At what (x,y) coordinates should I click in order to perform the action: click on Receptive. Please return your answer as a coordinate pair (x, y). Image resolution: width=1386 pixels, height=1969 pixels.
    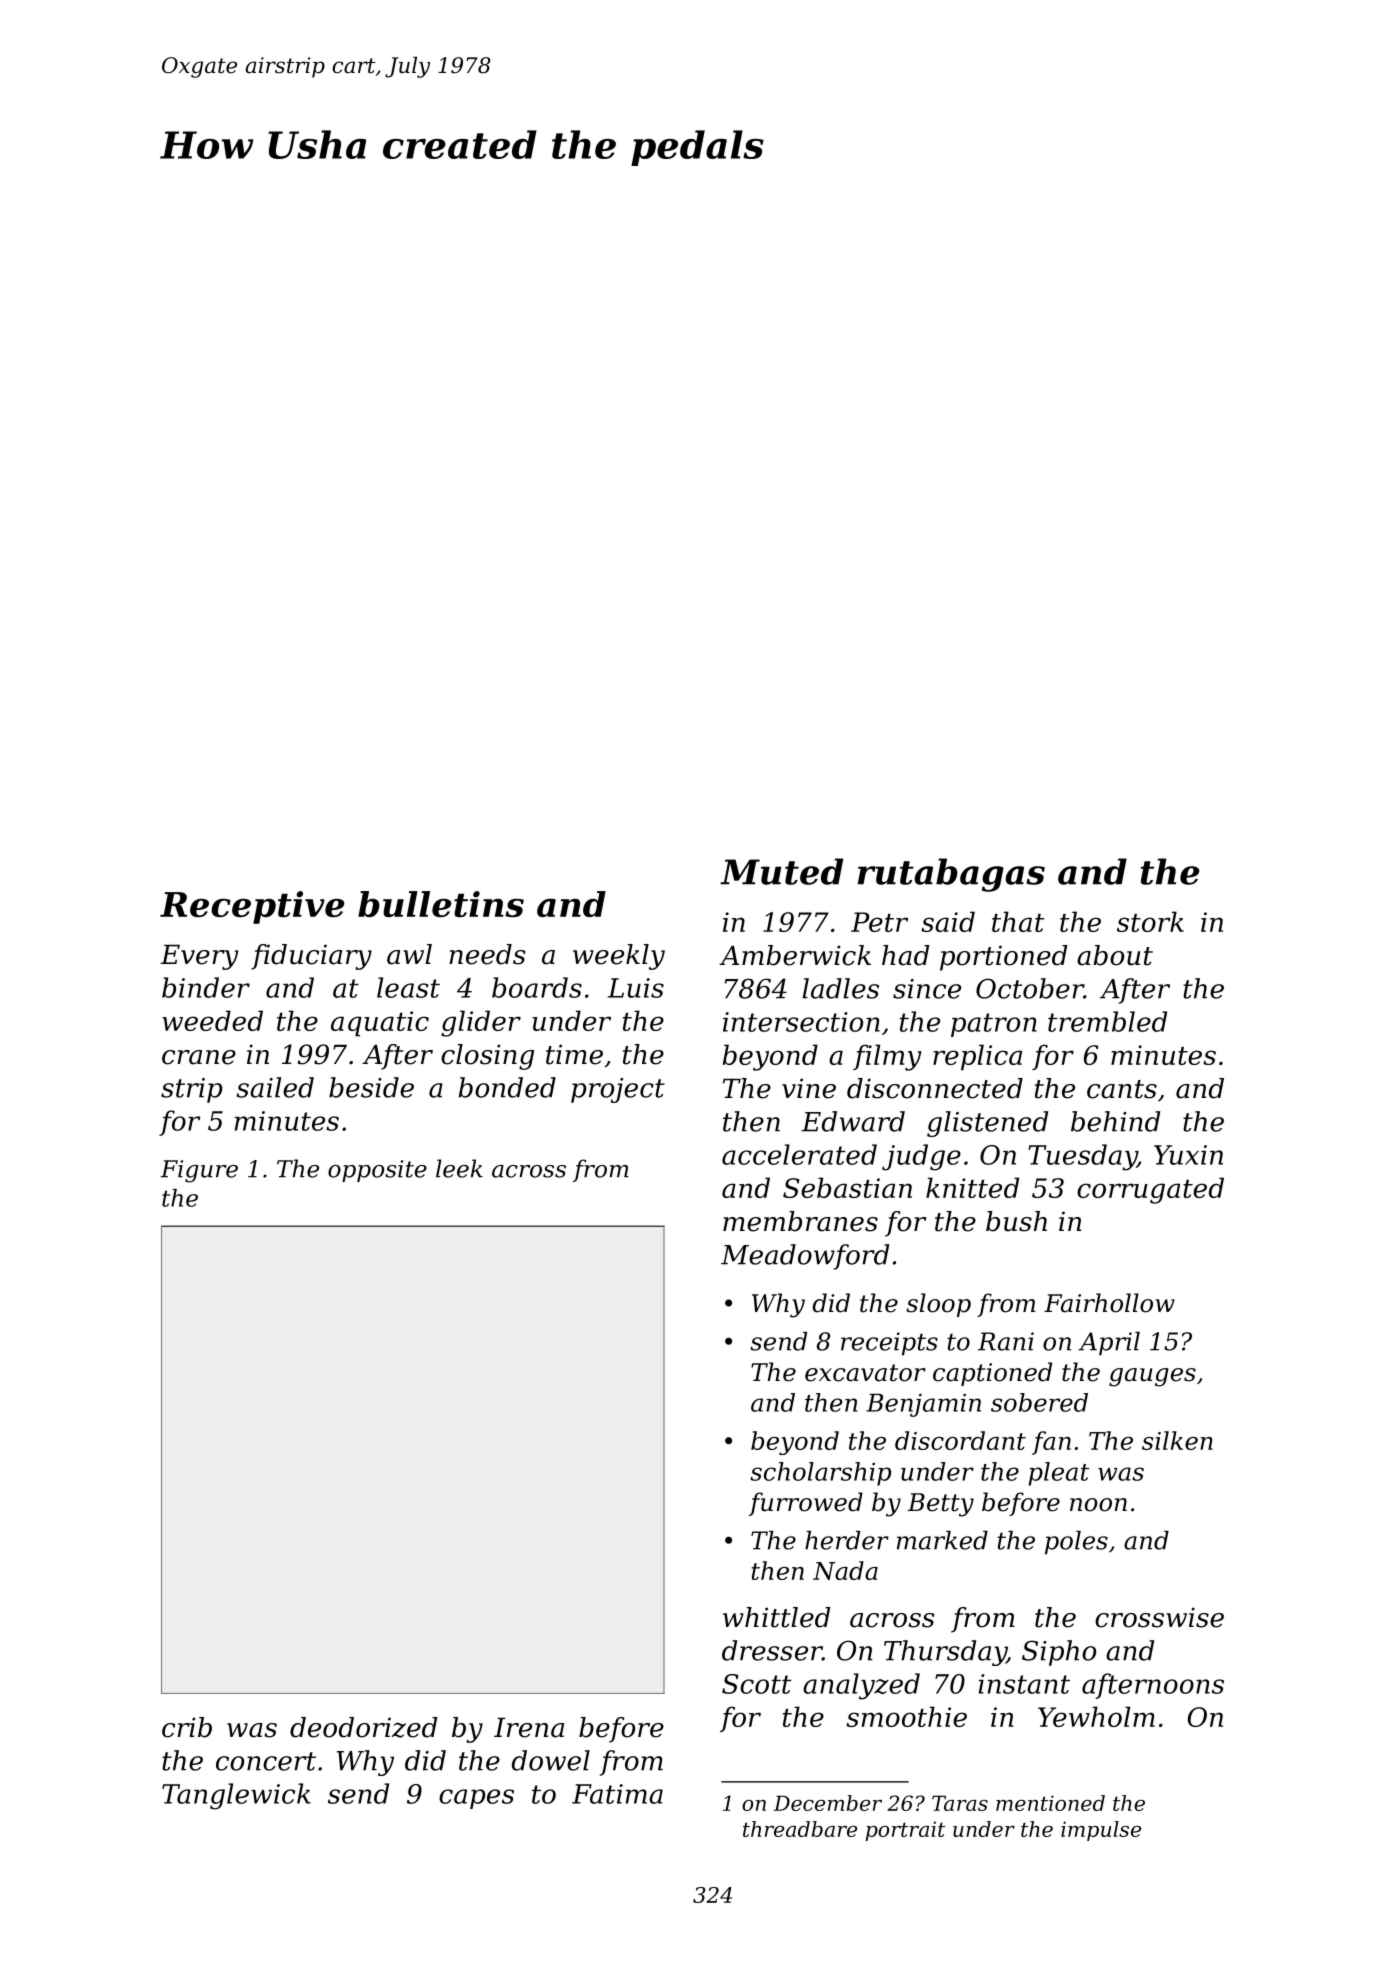
    Looking at the image, I should click on (252, 907).
